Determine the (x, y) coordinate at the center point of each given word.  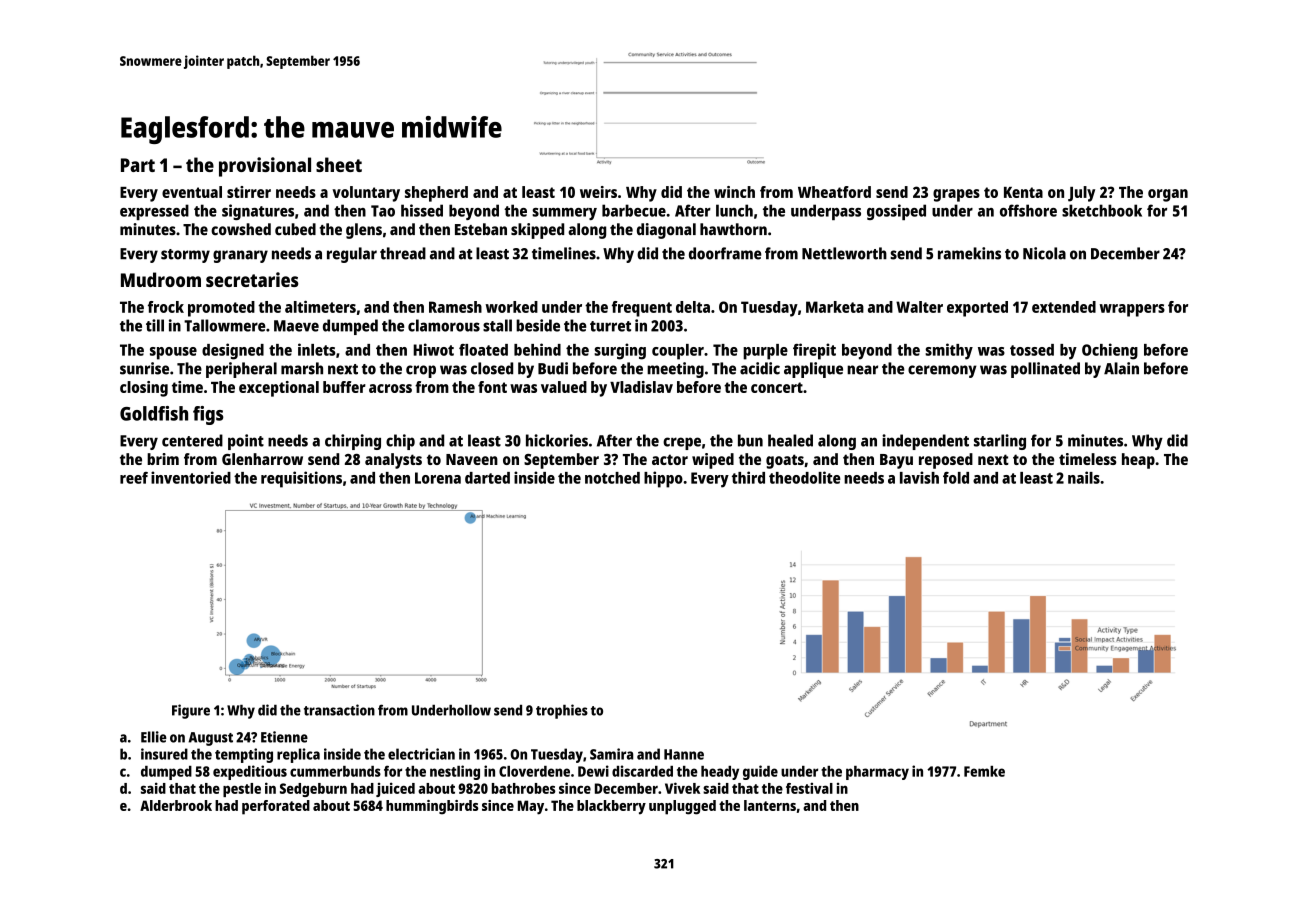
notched (612, 478)
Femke (984, 771)
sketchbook (1102, 210)
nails (1084, 477)
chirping (353, 442)
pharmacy (877, 773)
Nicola (1044, 253)
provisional (265, 167)
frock (166, 307)
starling (1000, 442)
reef (134, 478)
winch (734, 192)
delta (693, 307)
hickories (557, 440)
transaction (339, 710)
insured (164, 754)
